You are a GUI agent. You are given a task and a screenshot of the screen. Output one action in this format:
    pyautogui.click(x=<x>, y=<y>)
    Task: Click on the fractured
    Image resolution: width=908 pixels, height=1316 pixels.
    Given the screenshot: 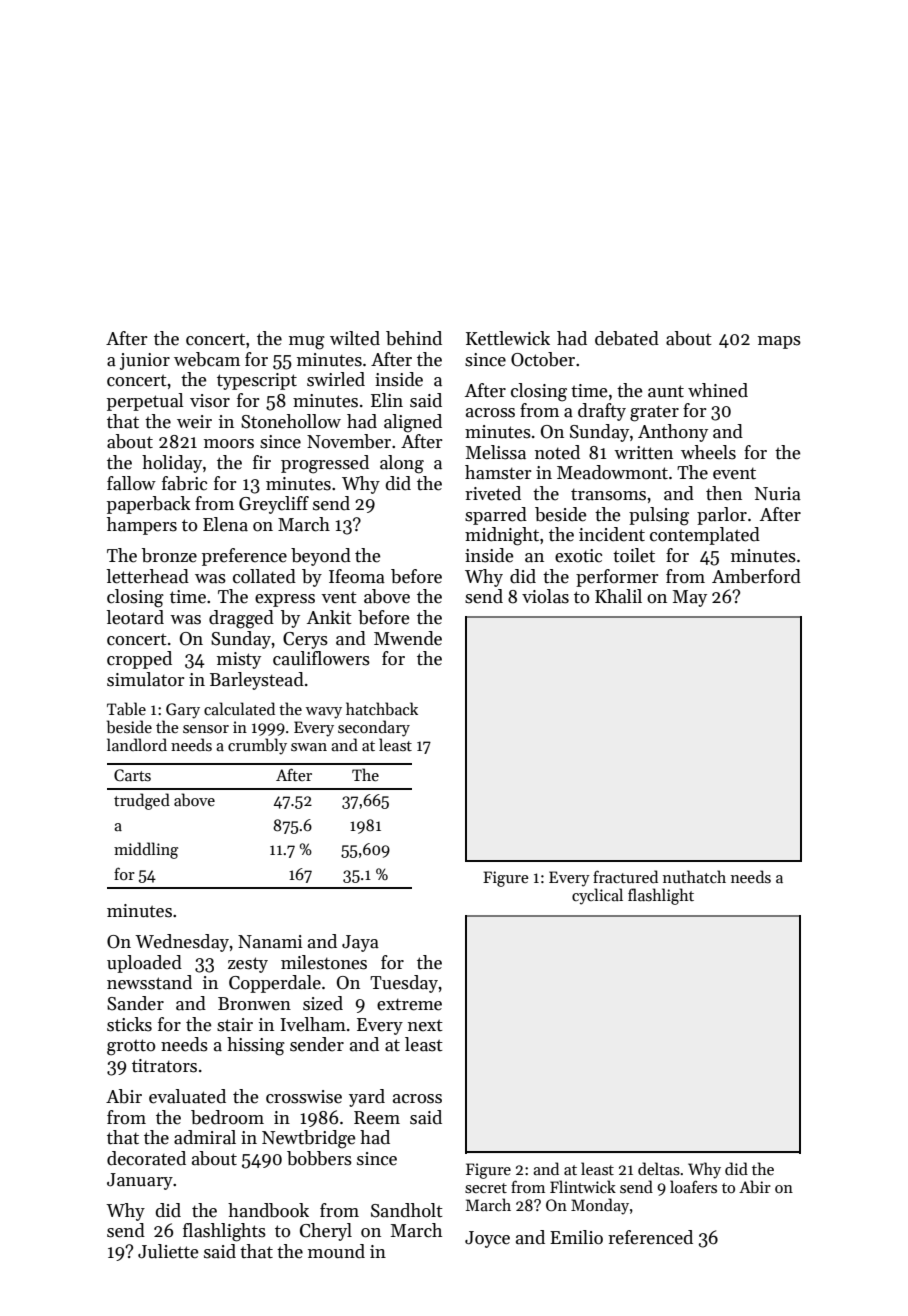 What is the action you would take?
    pyautogui.click(x=625, y=876)
